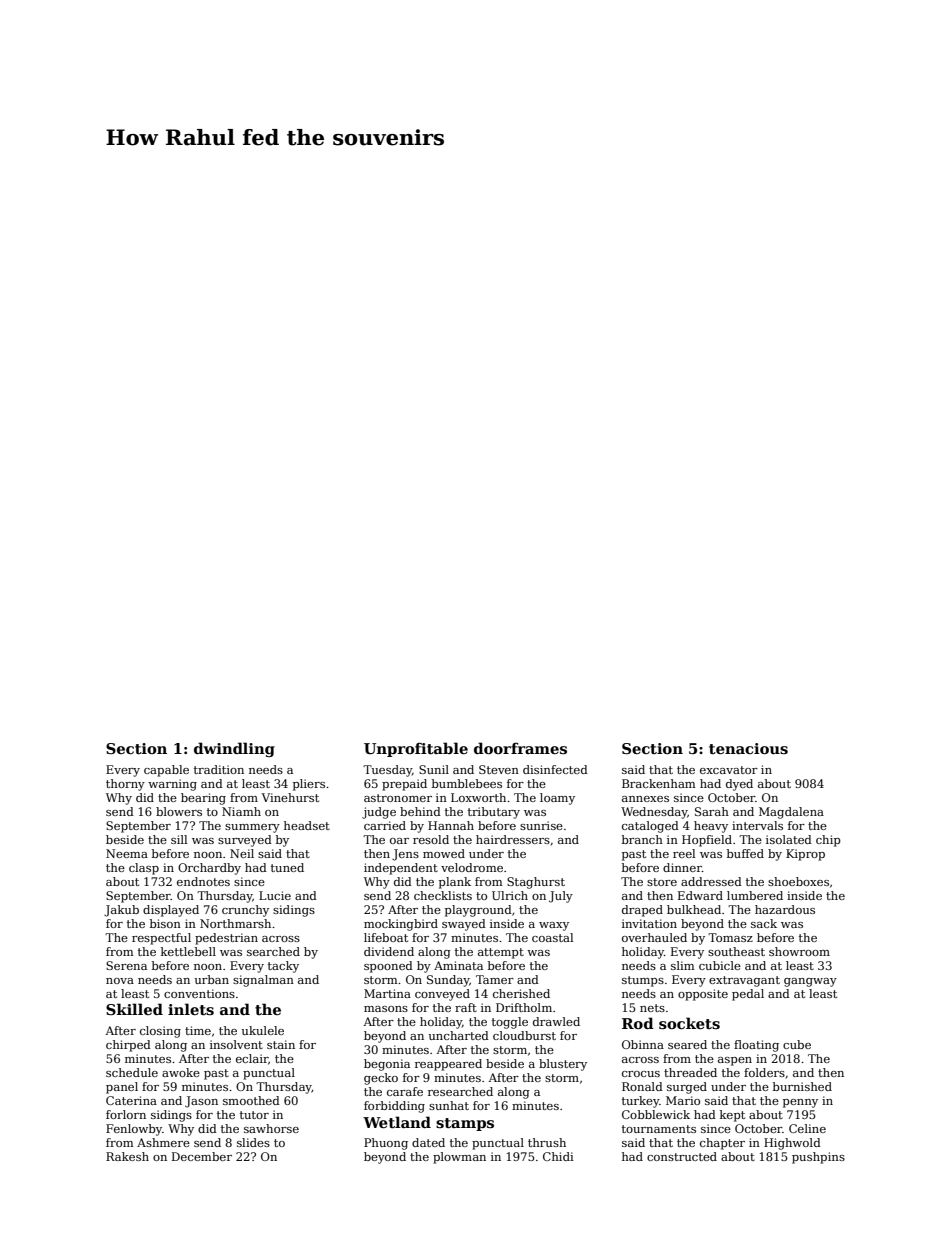  Describe the element at coordinates (416, 749) in the screenshot. I see `Unprofitable` at that location.
